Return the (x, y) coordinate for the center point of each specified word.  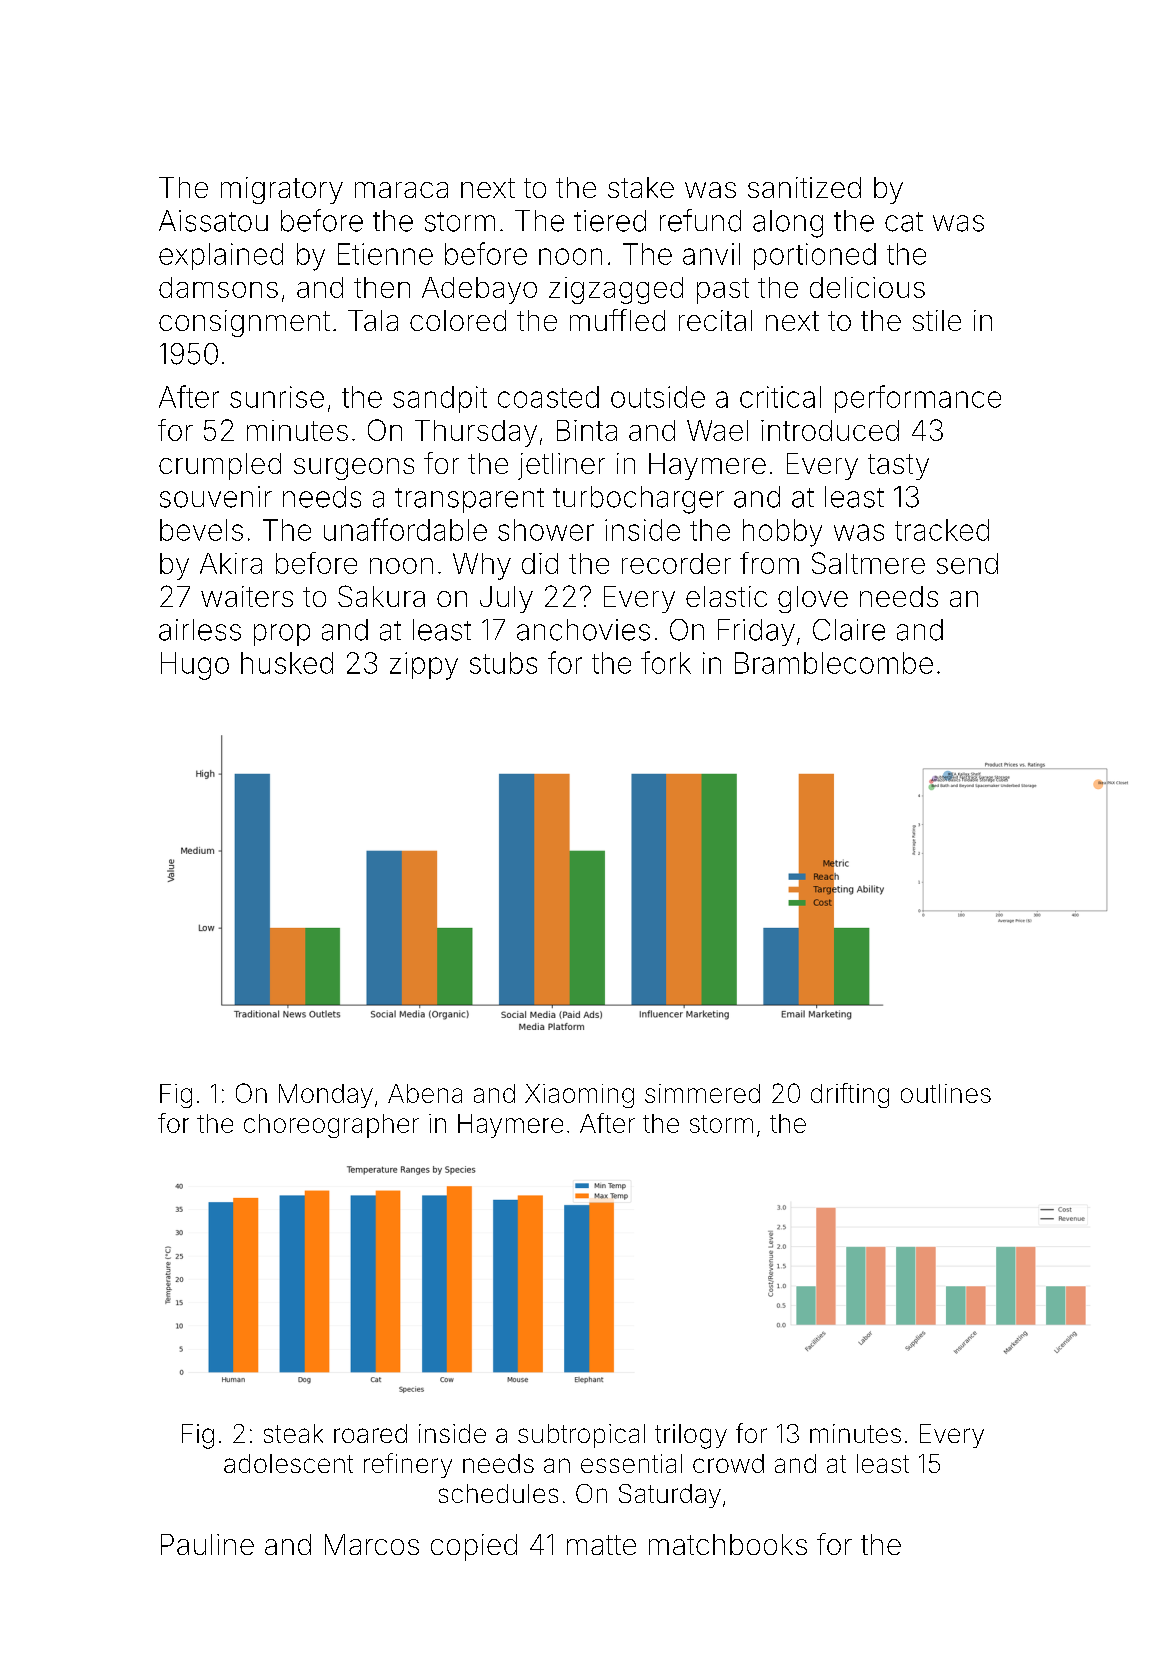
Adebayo (479, 290)
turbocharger (638, 500)
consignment (244, 323)
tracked (942, 530)
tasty (898, 467)
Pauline (207, 1544)
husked (287, 663)
